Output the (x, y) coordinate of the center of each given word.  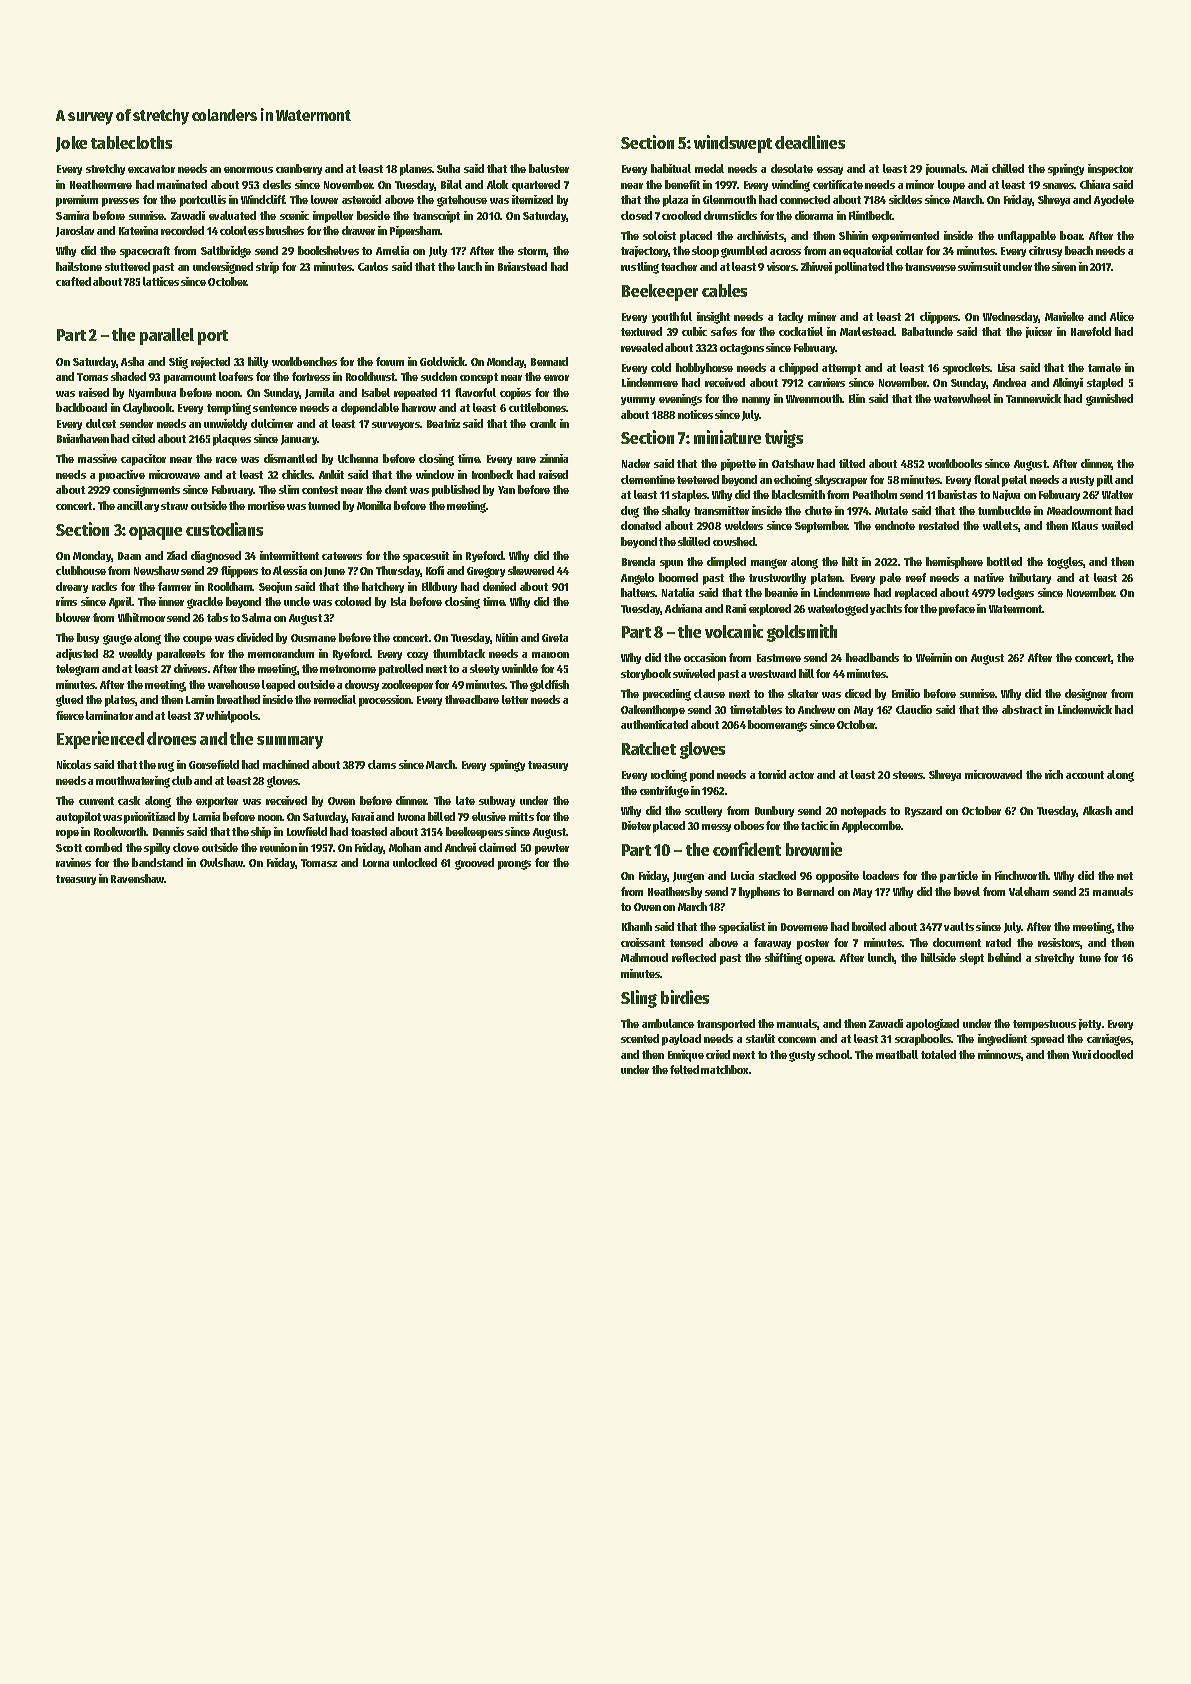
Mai (979, 168)
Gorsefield (214, 764)
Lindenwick (1085, 709)
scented (640, 1038)
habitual (671, 168)
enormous (248, 170)
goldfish (549, 686)
